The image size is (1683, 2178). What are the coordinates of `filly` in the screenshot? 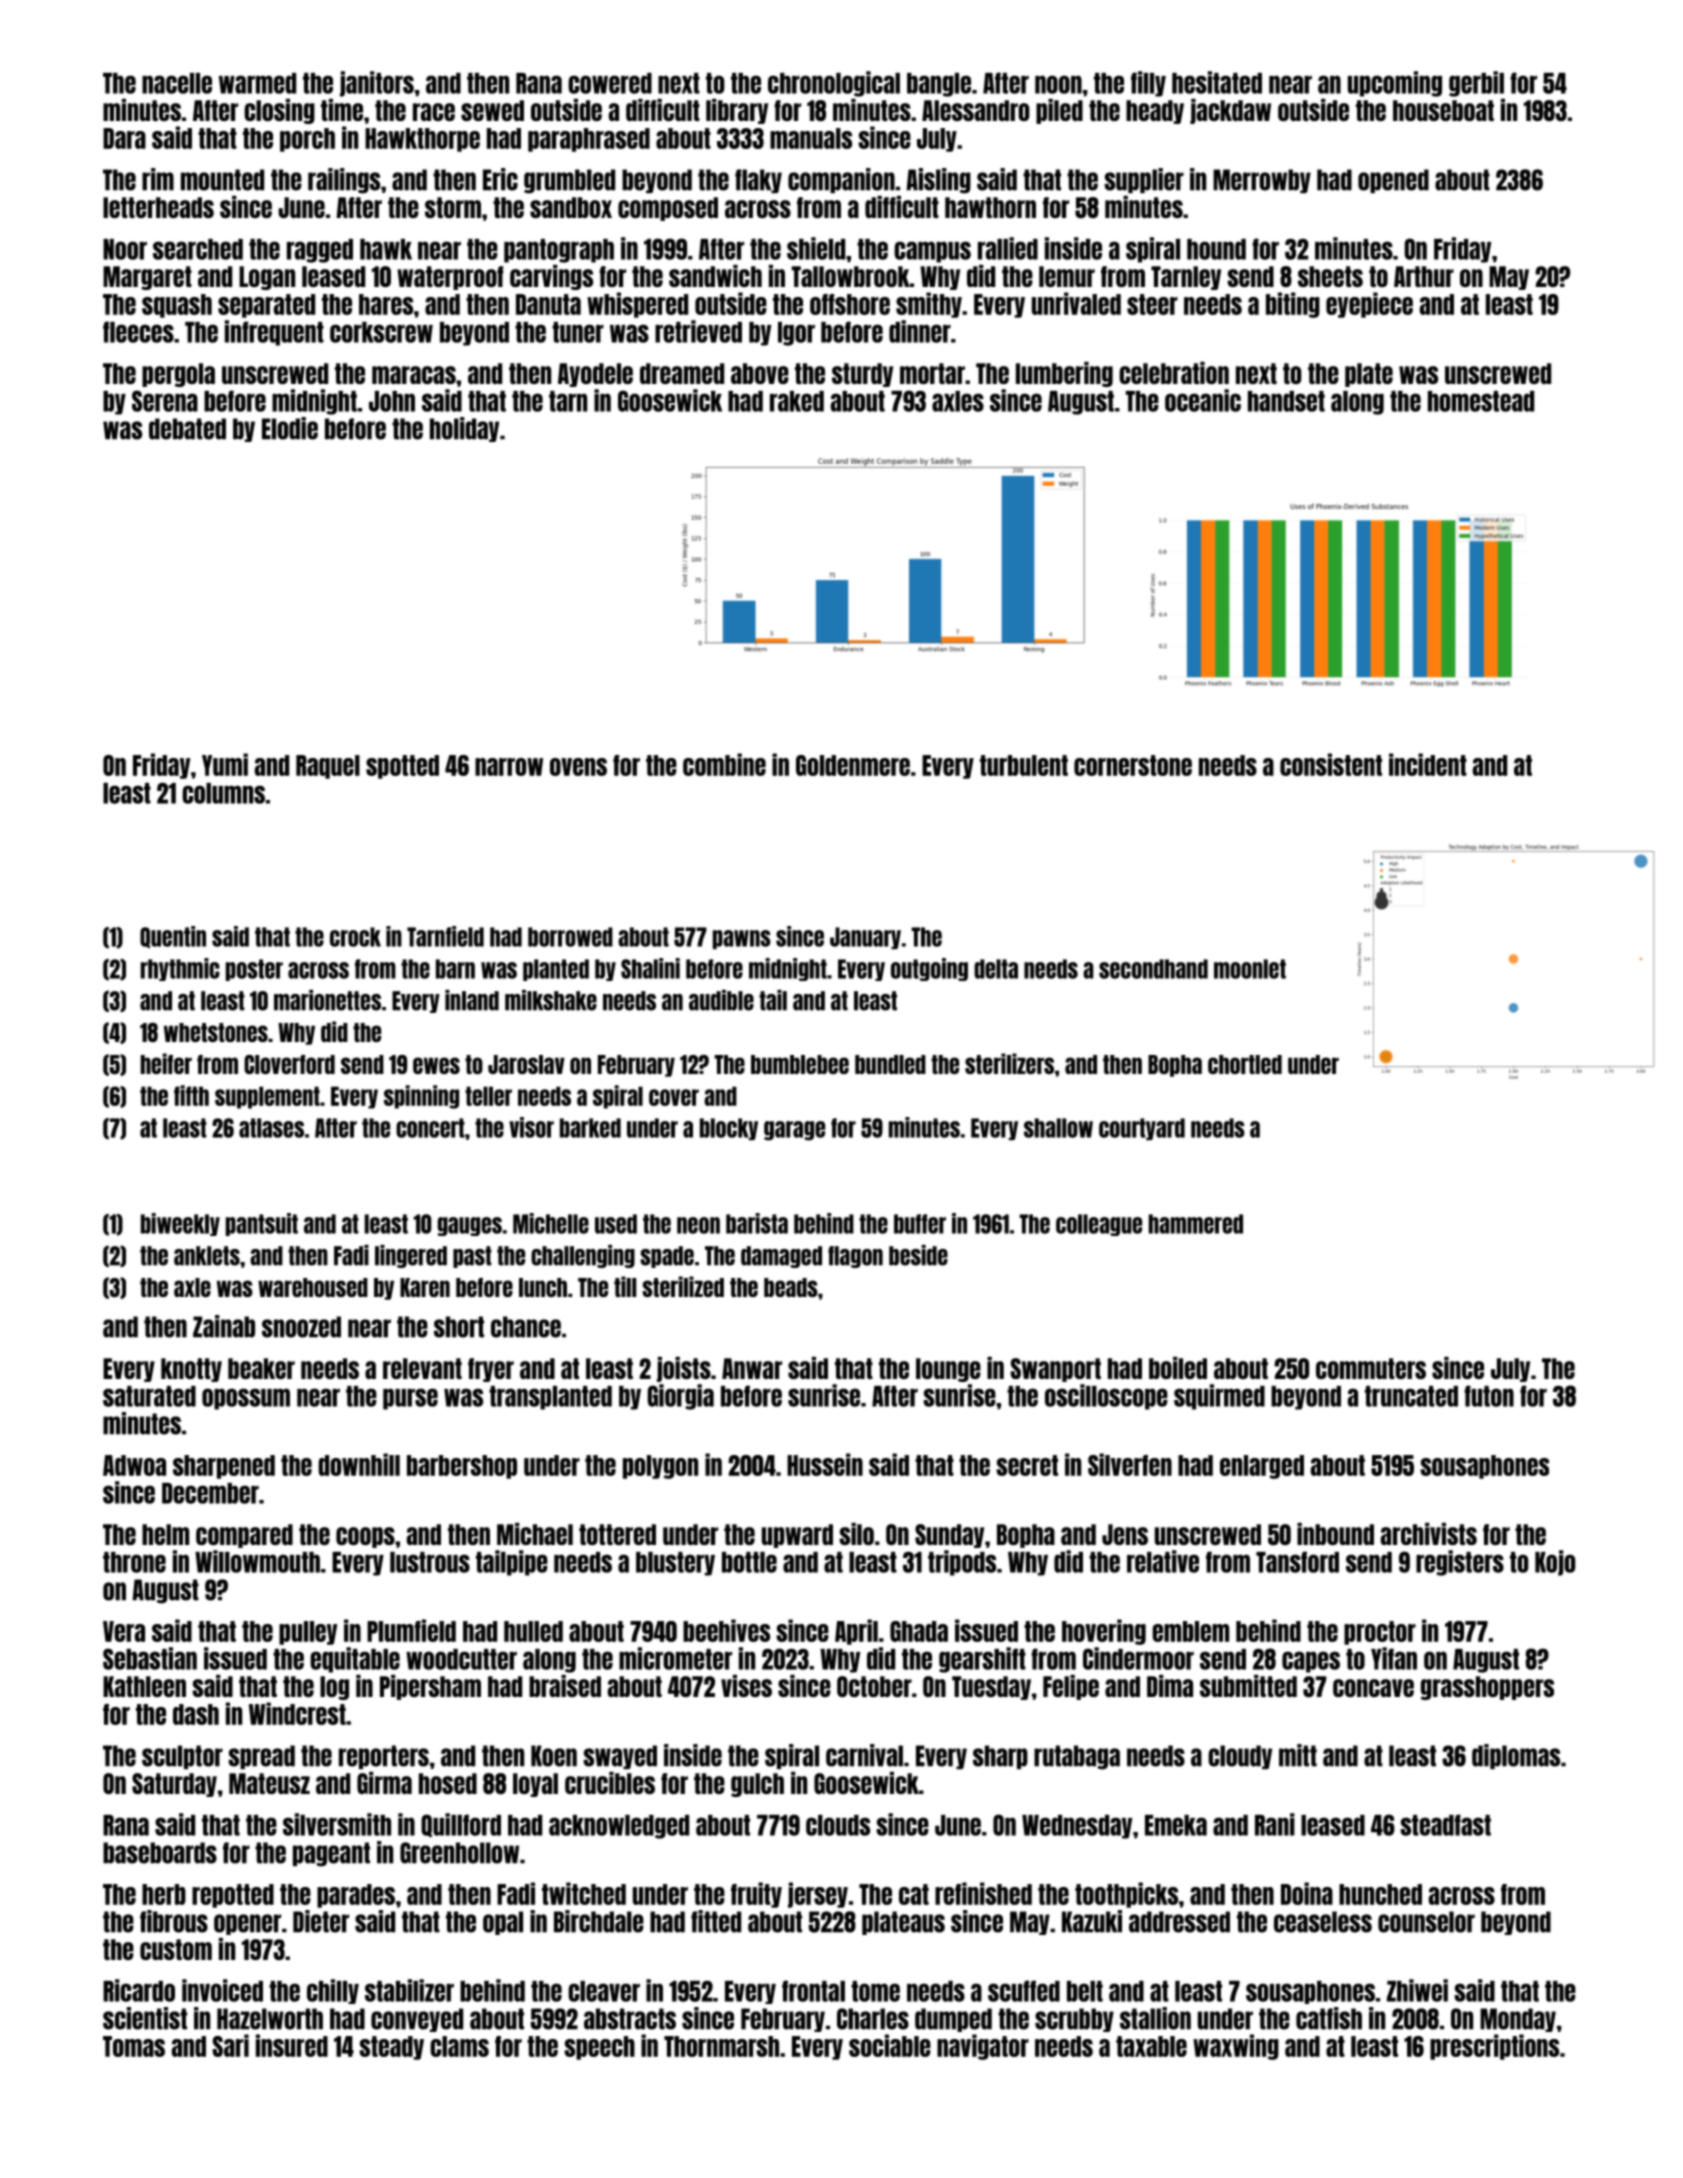 It's located at (1148, 84).
